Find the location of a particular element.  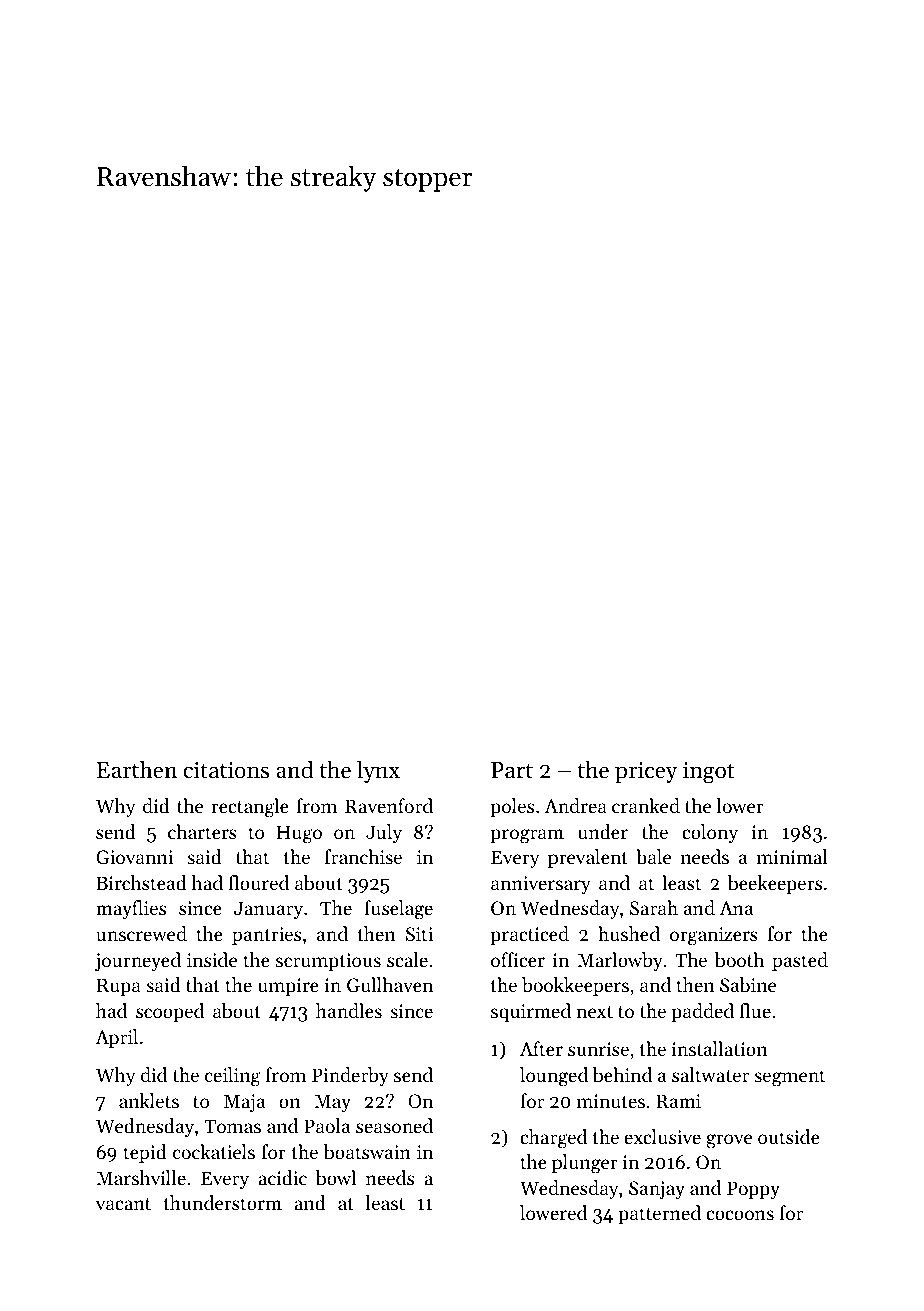

minimal is located at coordinates (792, 856).
